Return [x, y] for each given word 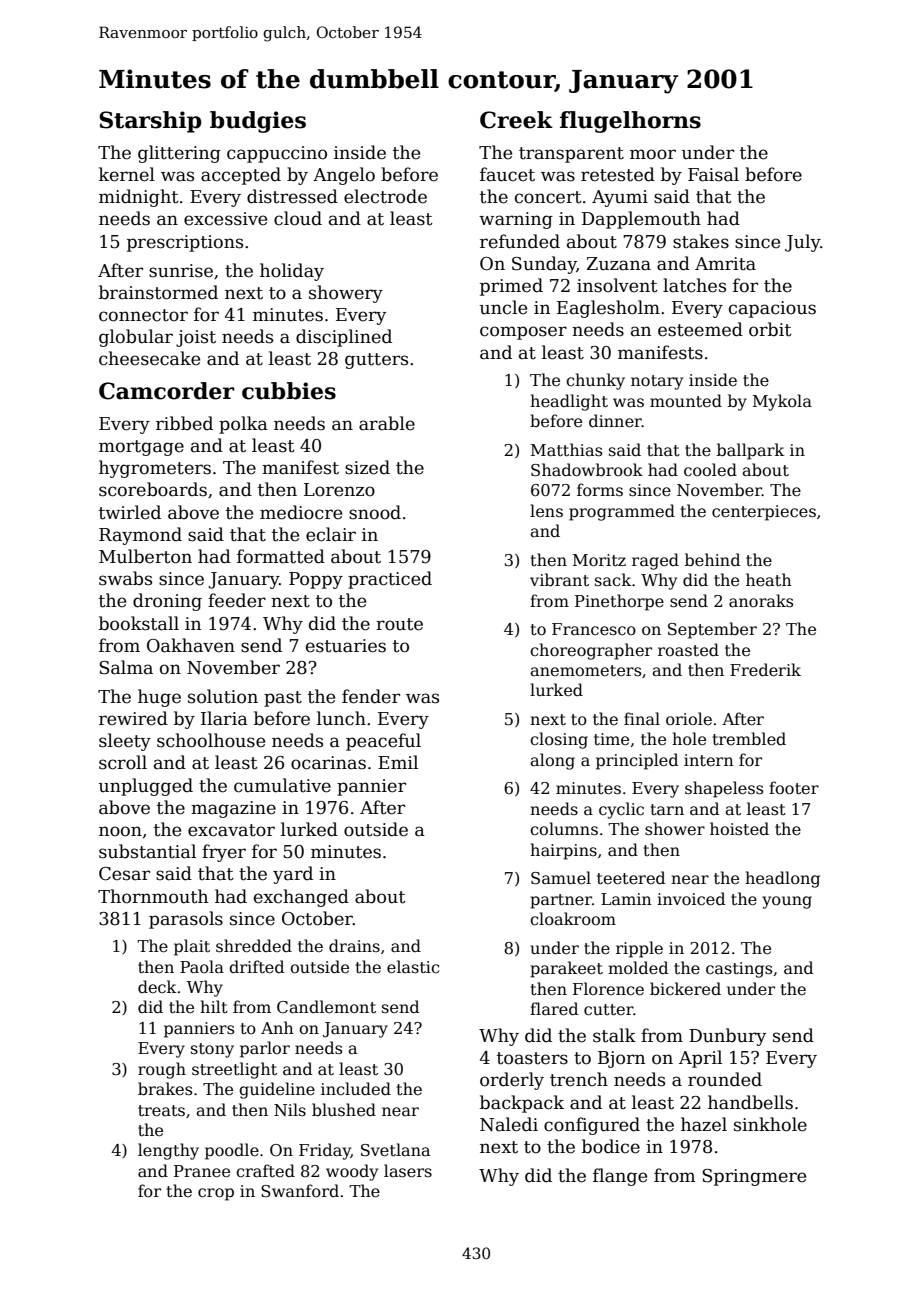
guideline [277, 1090]
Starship [150, 122]
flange [620, 1177]
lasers [408, 1171]
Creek [516, 120]
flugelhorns [630, 122]
